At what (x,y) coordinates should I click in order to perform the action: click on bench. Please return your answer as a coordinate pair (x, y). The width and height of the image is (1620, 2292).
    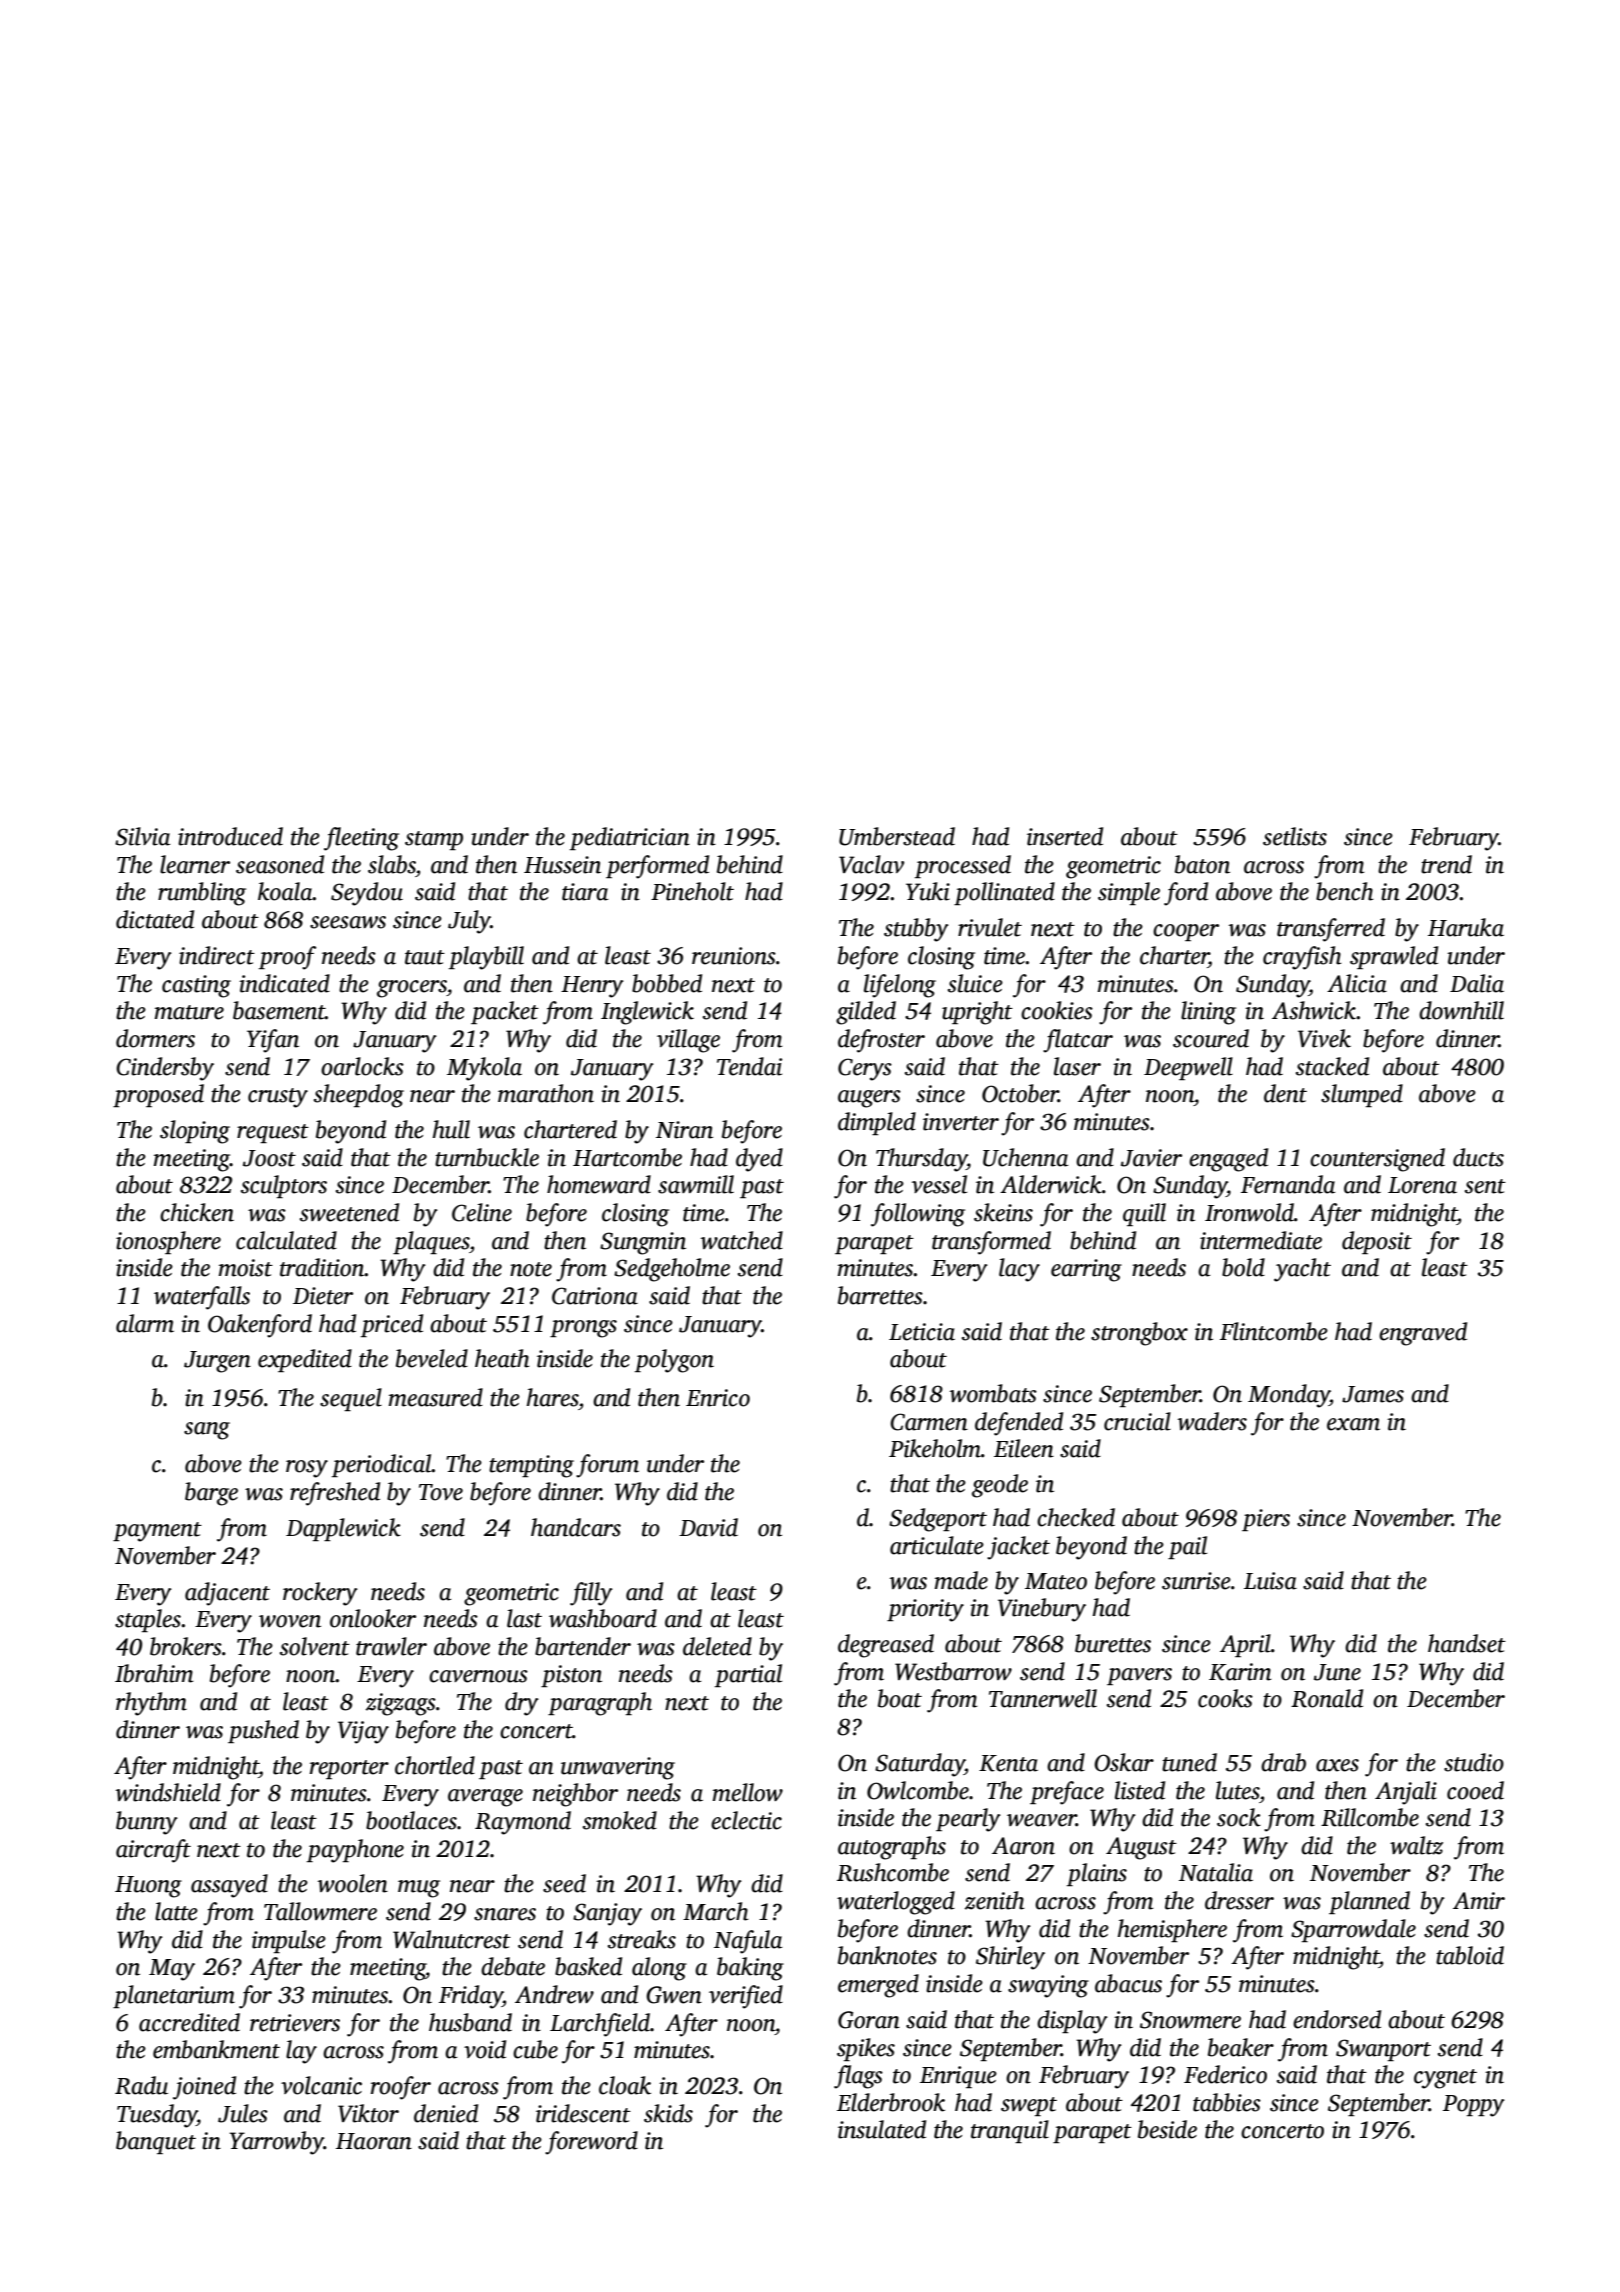
    Looking at the image, I should click on (1345, 891).
